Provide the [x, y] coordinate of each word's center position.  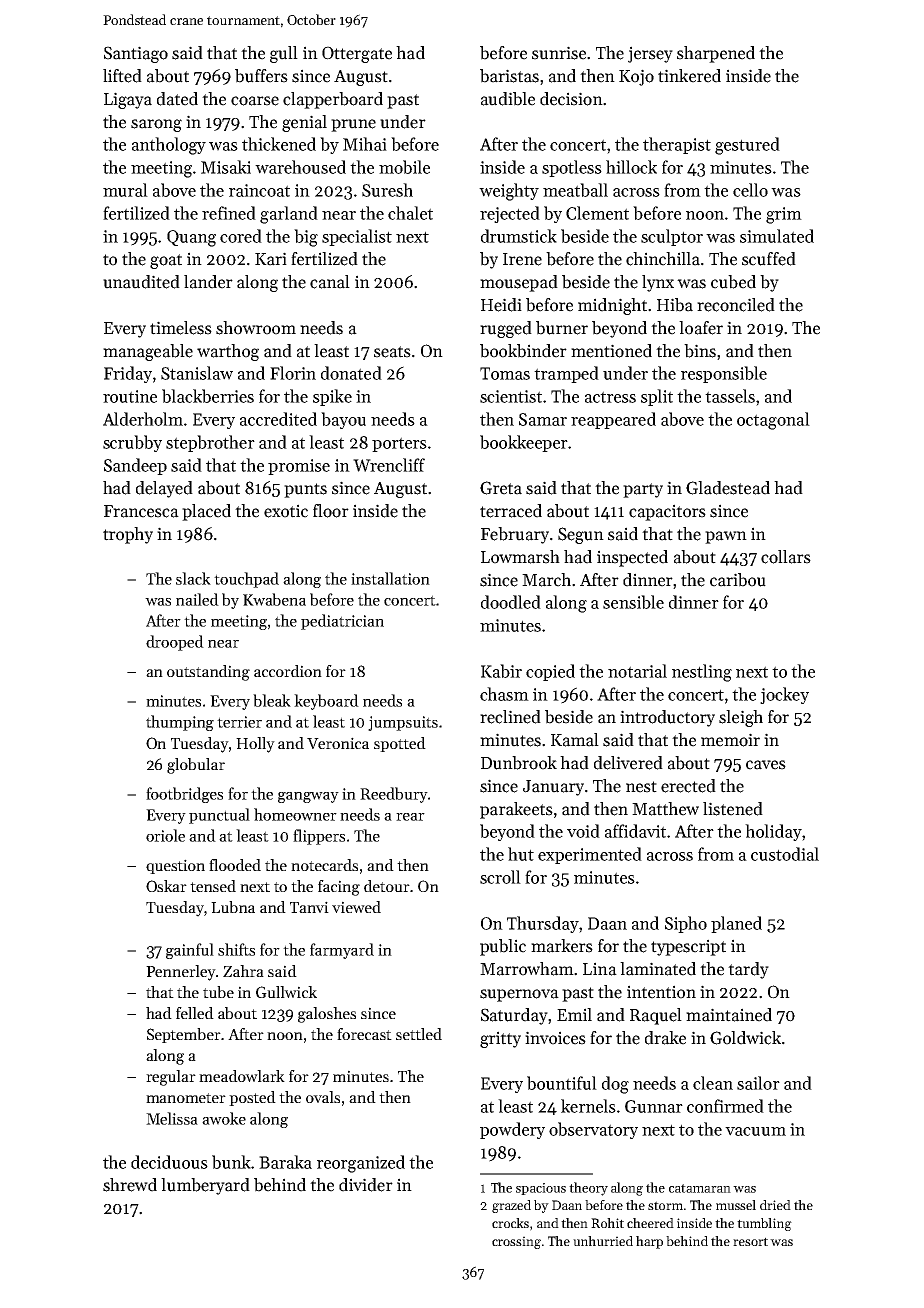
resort [750, 1241]
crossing [516, 1242]
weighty [509, 192]
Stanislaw [197, 373]
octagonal [773, 421]
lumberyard [205, 1186]
